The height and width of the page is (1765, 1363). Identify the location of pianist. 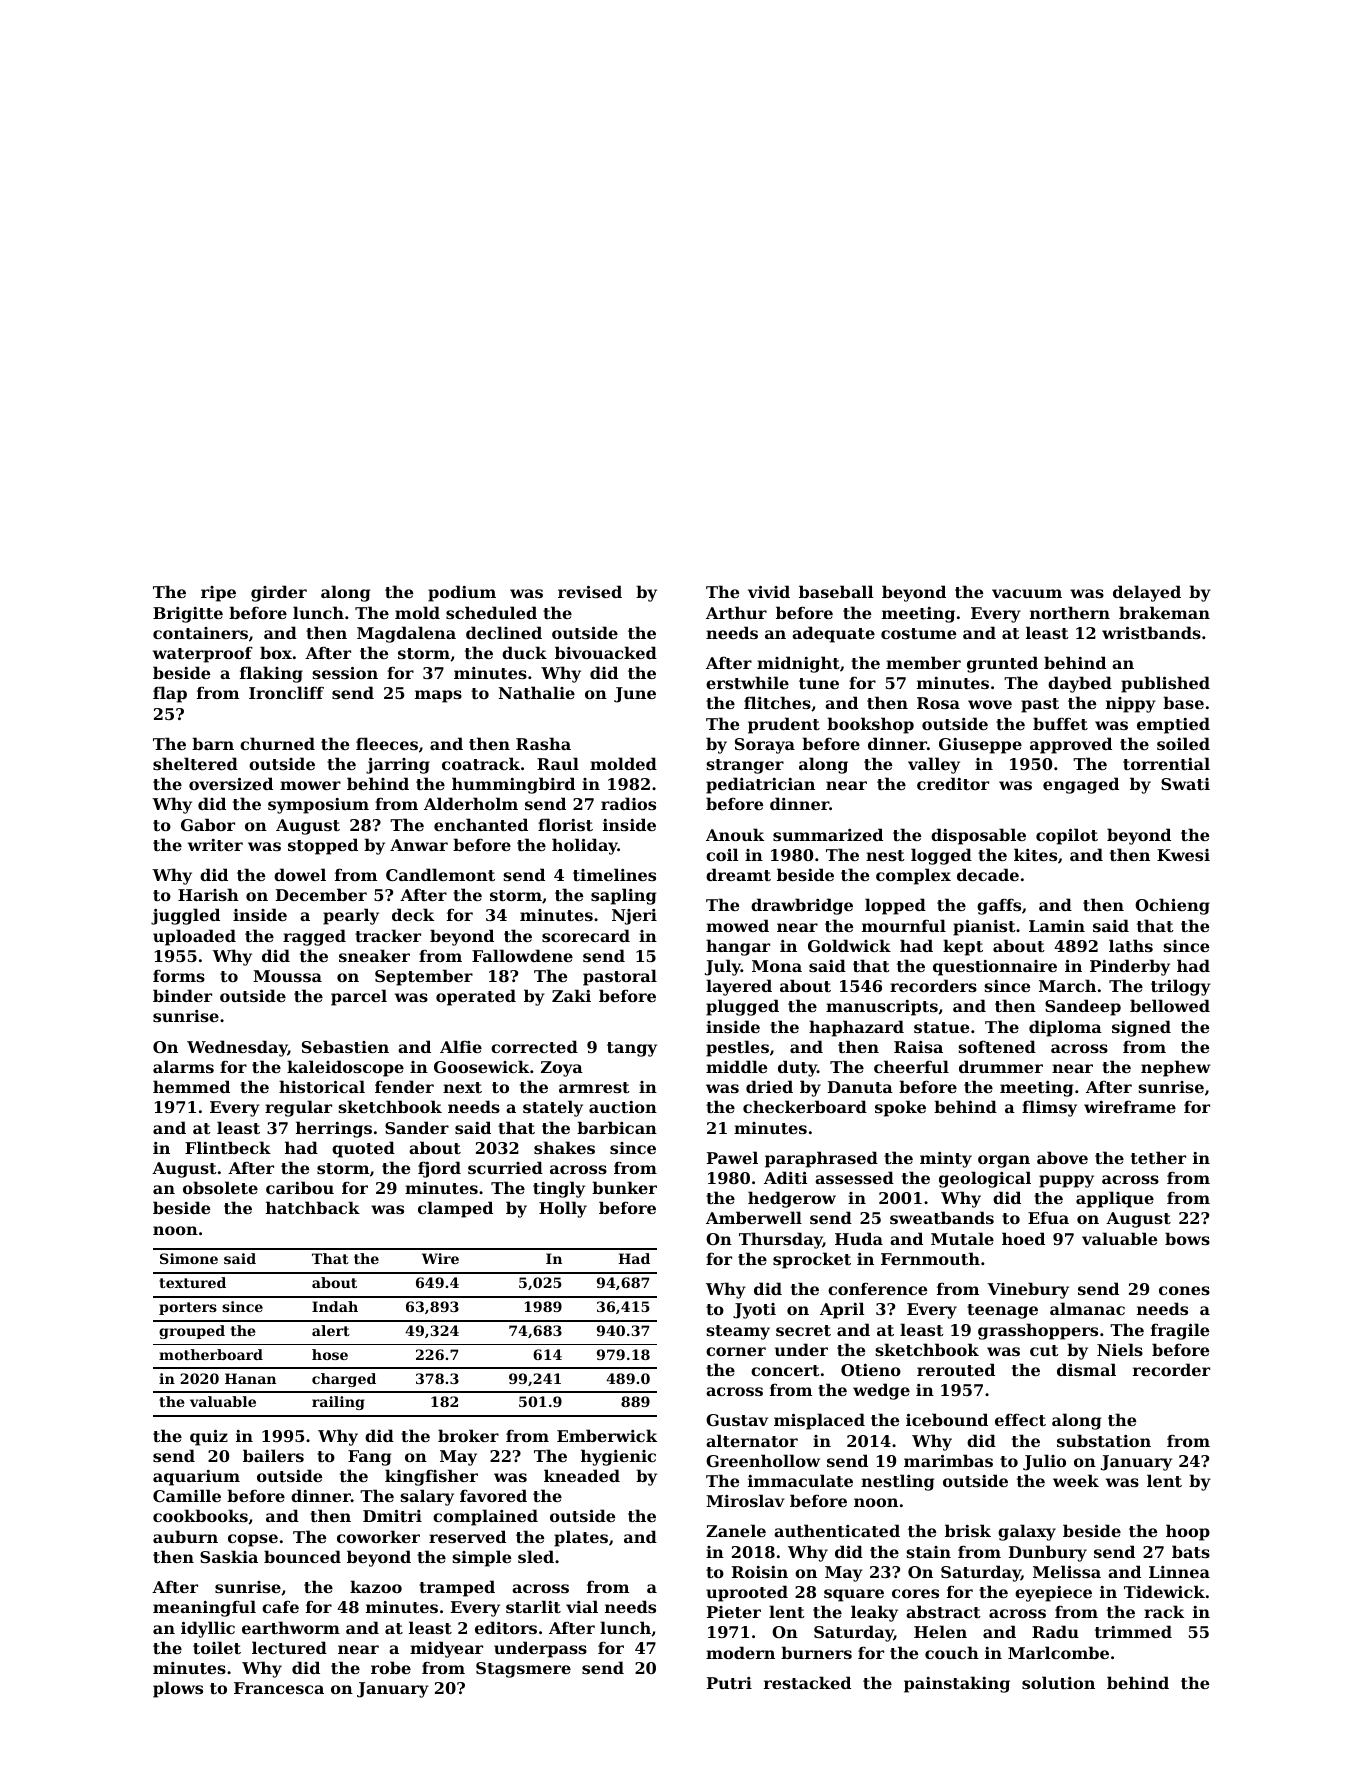
(984, 928).
